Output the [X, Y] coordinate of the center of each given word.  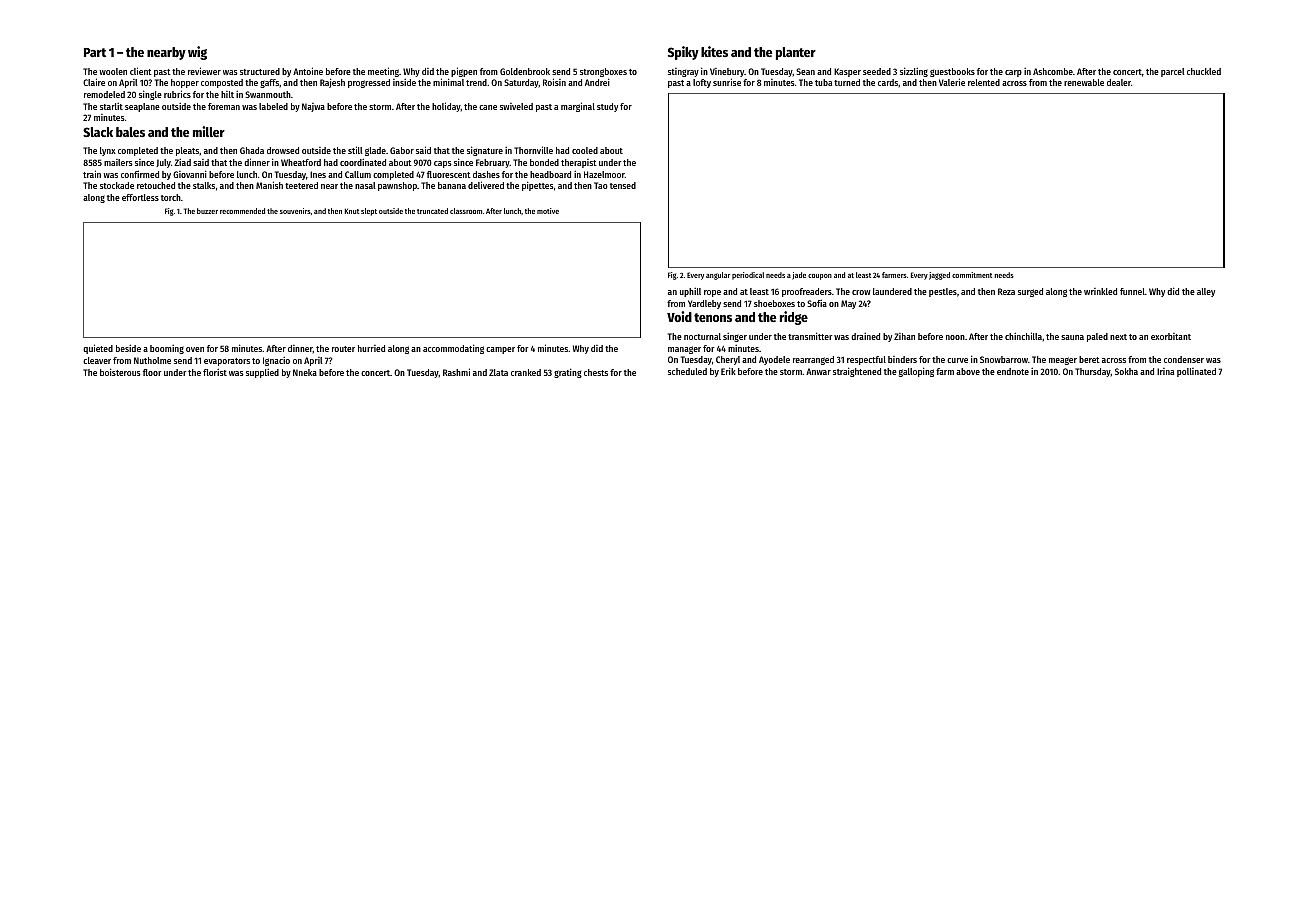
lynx [108, 151]
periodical [748, 276]
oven [195, 349]
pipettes [538, 186]
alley [1206, 292]
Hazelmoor [604, 174]
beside [128, 348]
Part [95, 52]
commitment [972, 275]
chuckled [1204, 71]
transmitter [810, 336]
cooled [585, 150]
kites [714, 51]
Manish [269, 185]
